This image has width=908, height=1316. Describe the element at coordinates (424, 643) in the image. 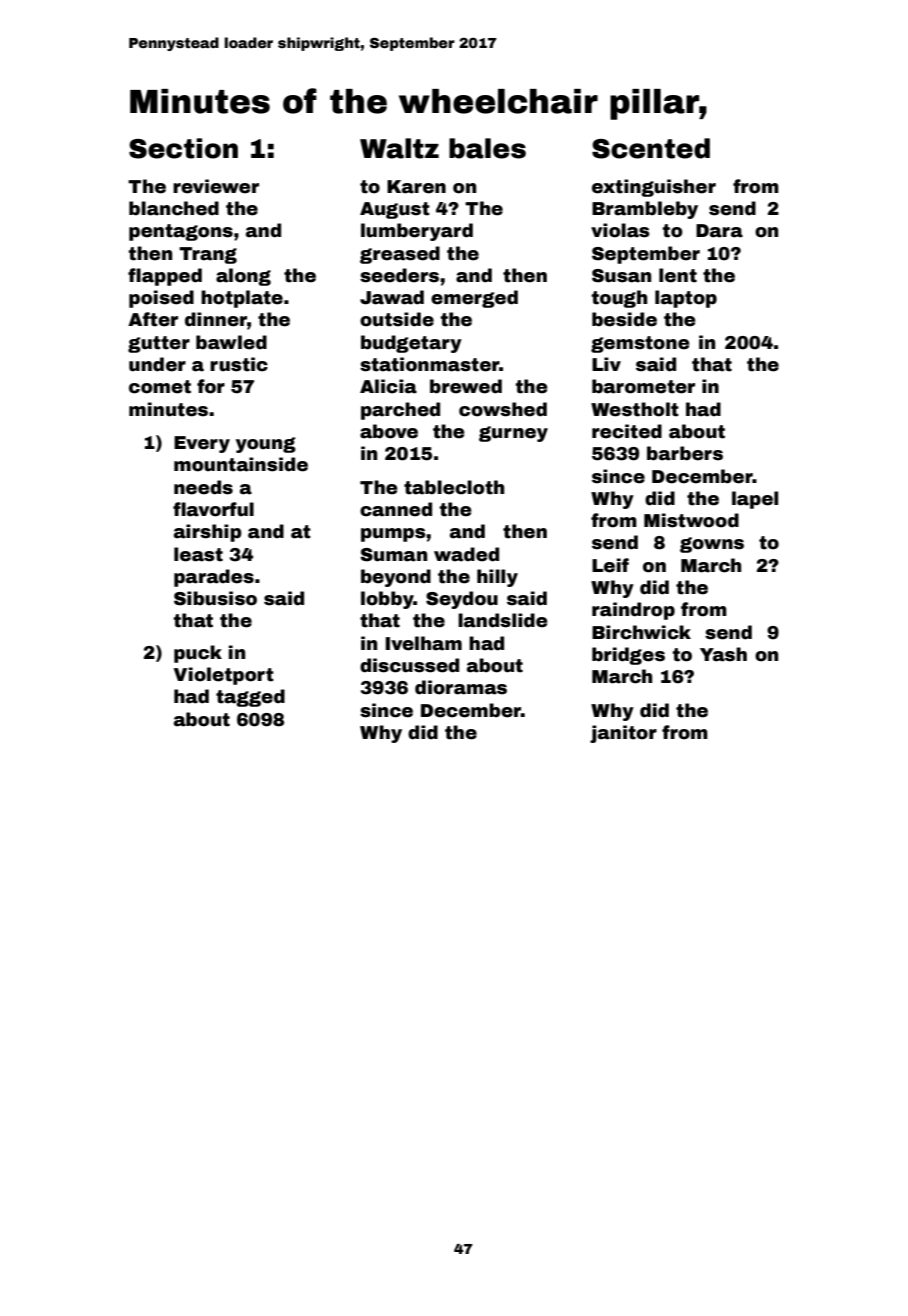

I see `Ivelham` at that location.
